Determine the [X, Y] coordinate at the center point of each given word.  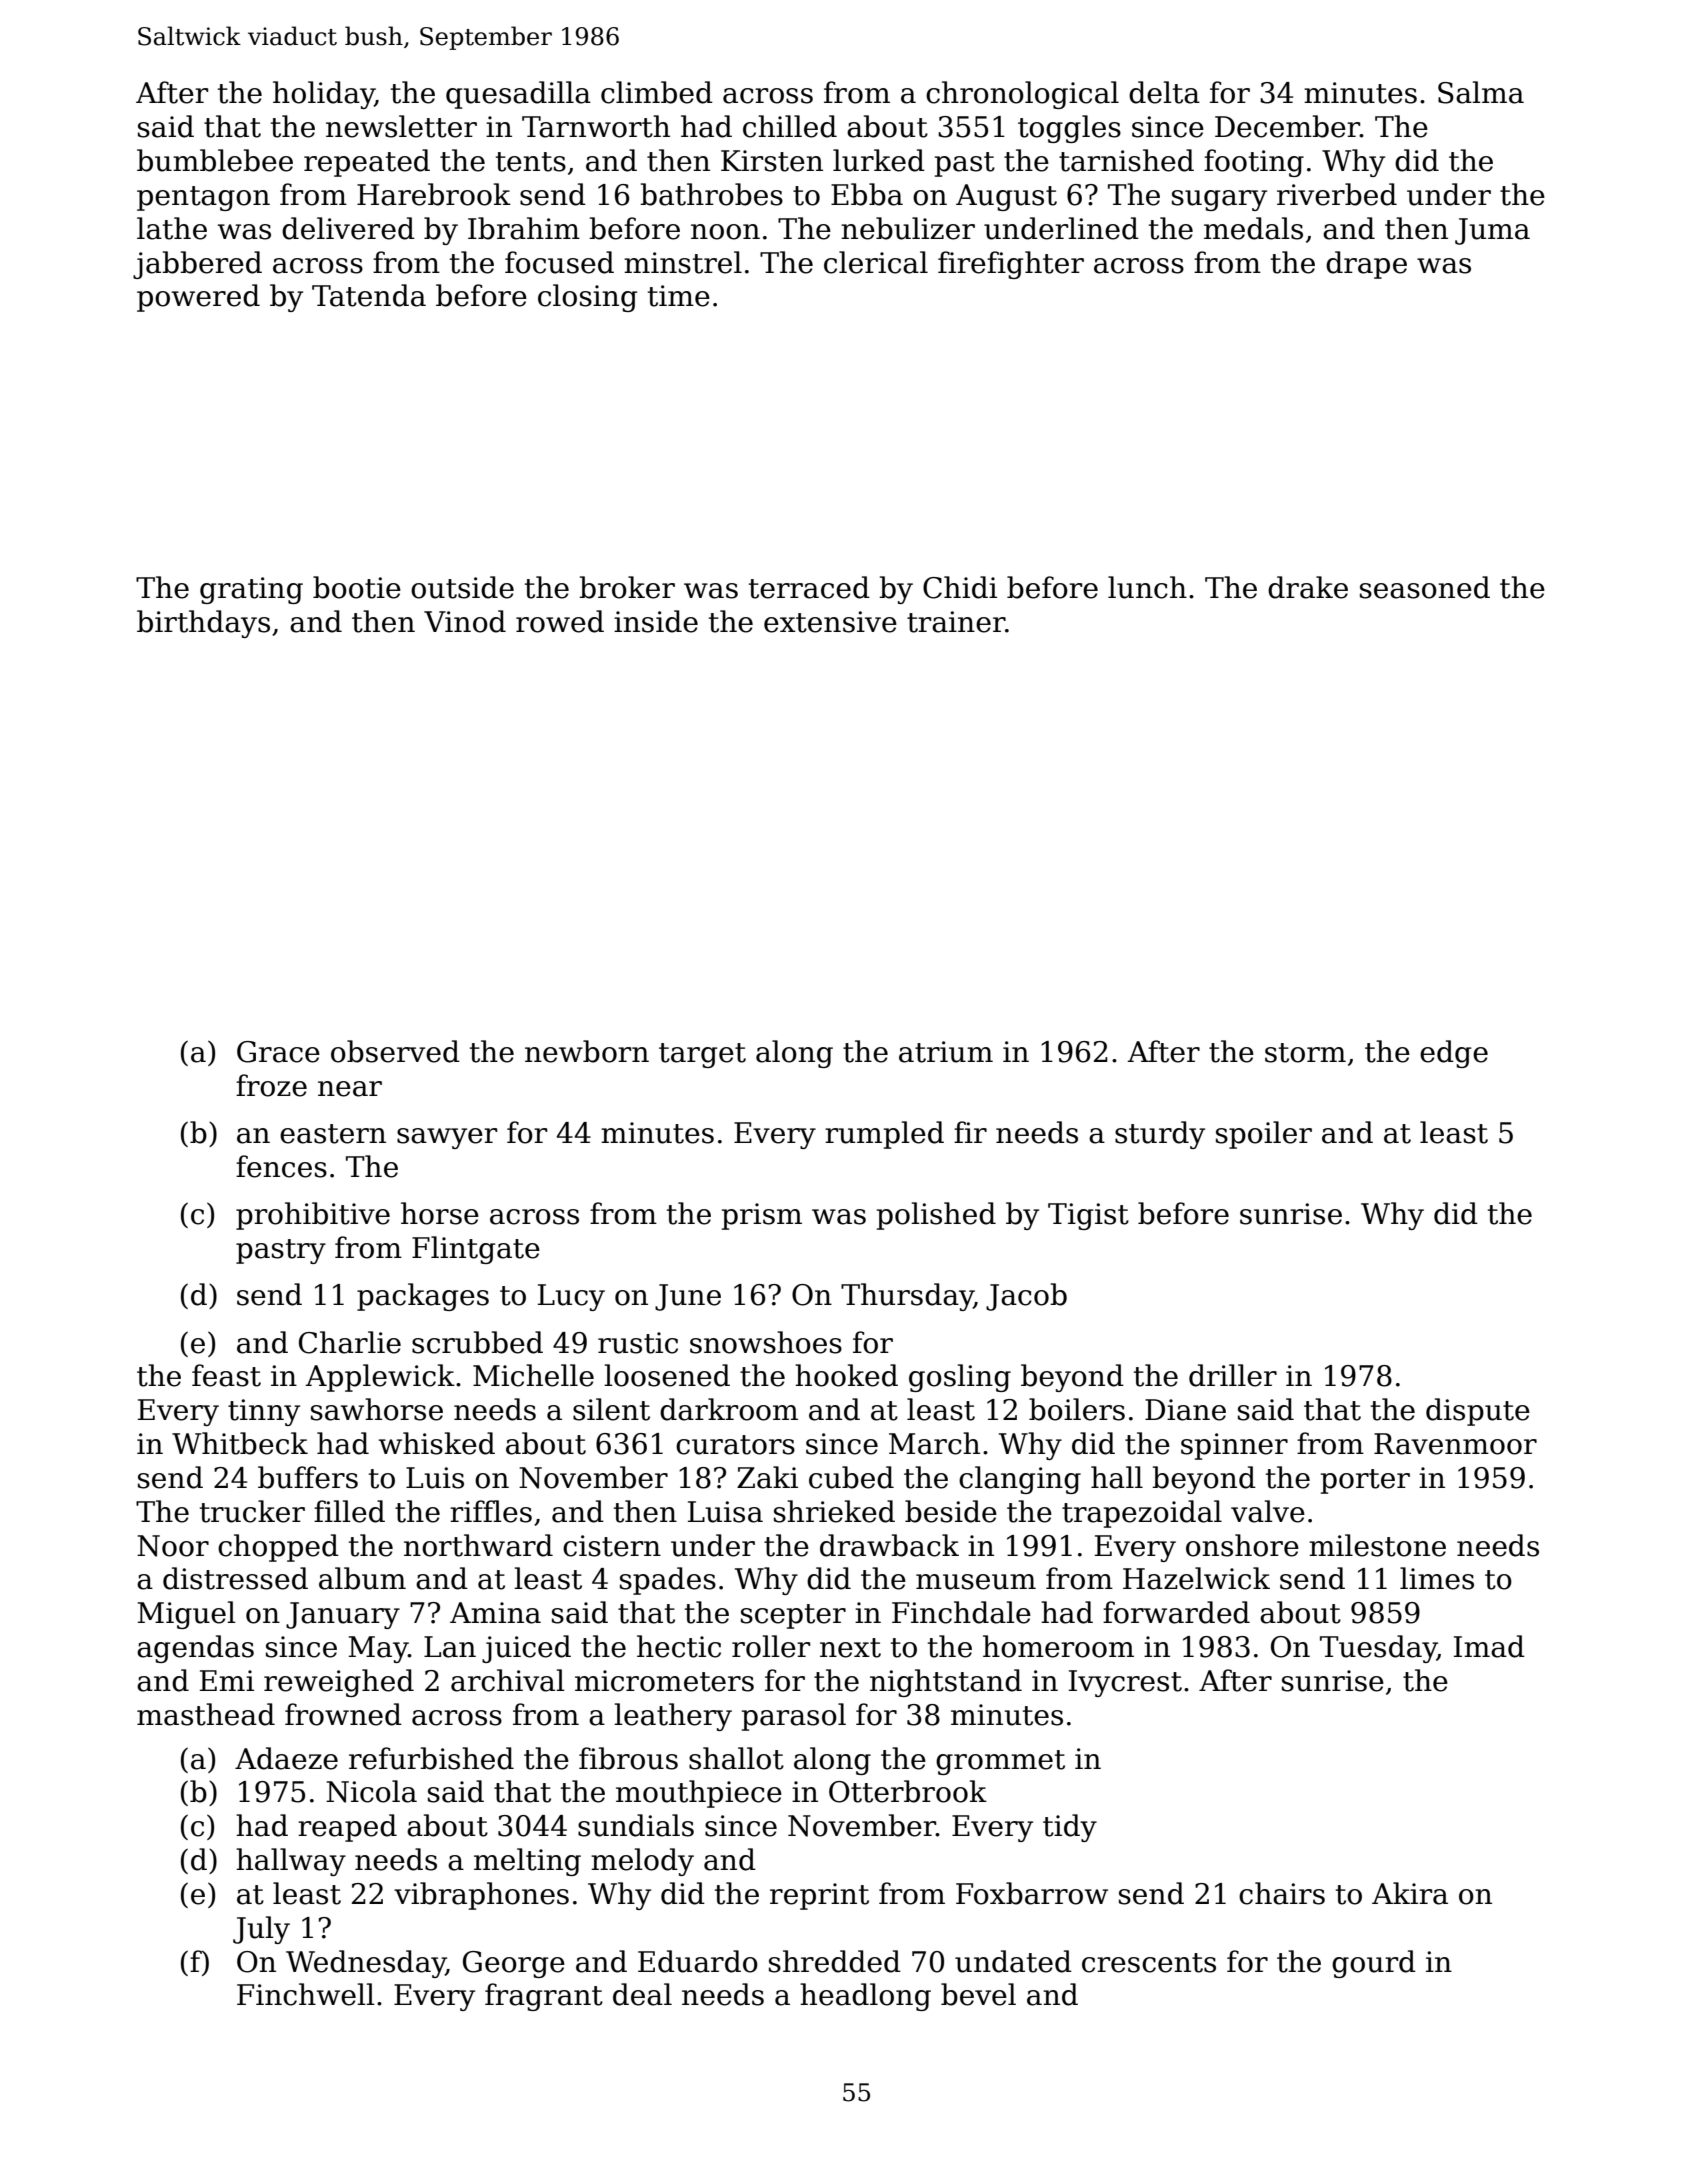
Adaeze [286, 1758]
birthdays [203, 624]
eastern [333, 1134]
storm [1305, 1053]
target [702, 1055]
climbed [657, 92]
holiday [324, 95]
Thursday [907, 1297]
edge [1454, 1054]
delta [1164, 92]
